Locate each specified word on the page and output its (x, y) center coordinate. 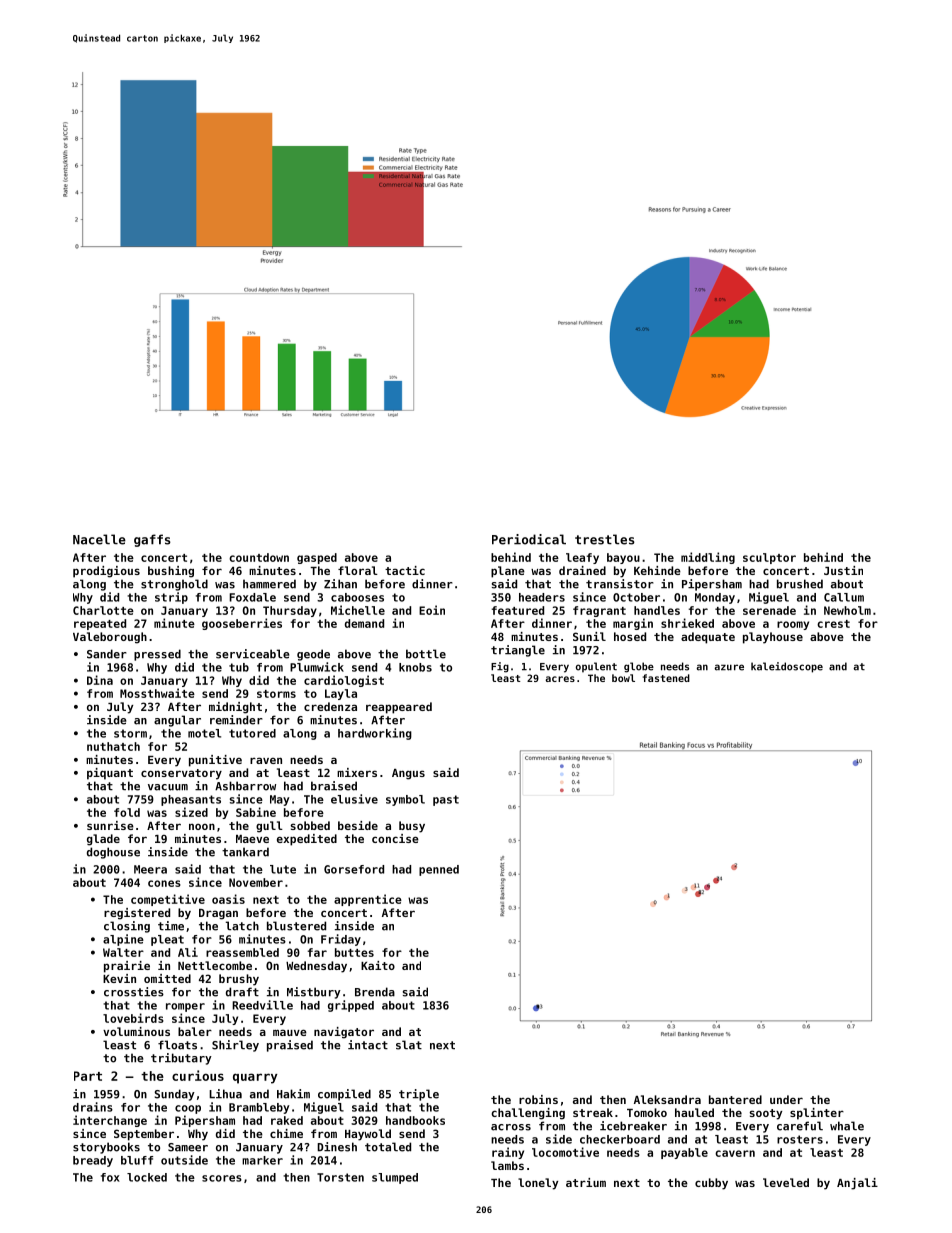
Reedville (262, 1005)
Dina (100, 680)
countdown (259, 557)
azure (729, 667)
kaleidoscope (787, 667)
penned (439, 870)
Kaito (378, 965)
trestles (605, 539)
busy (412, 827)
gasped (317, 558)
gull (269, 827)
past (446, 800)
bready (93, 1161)
